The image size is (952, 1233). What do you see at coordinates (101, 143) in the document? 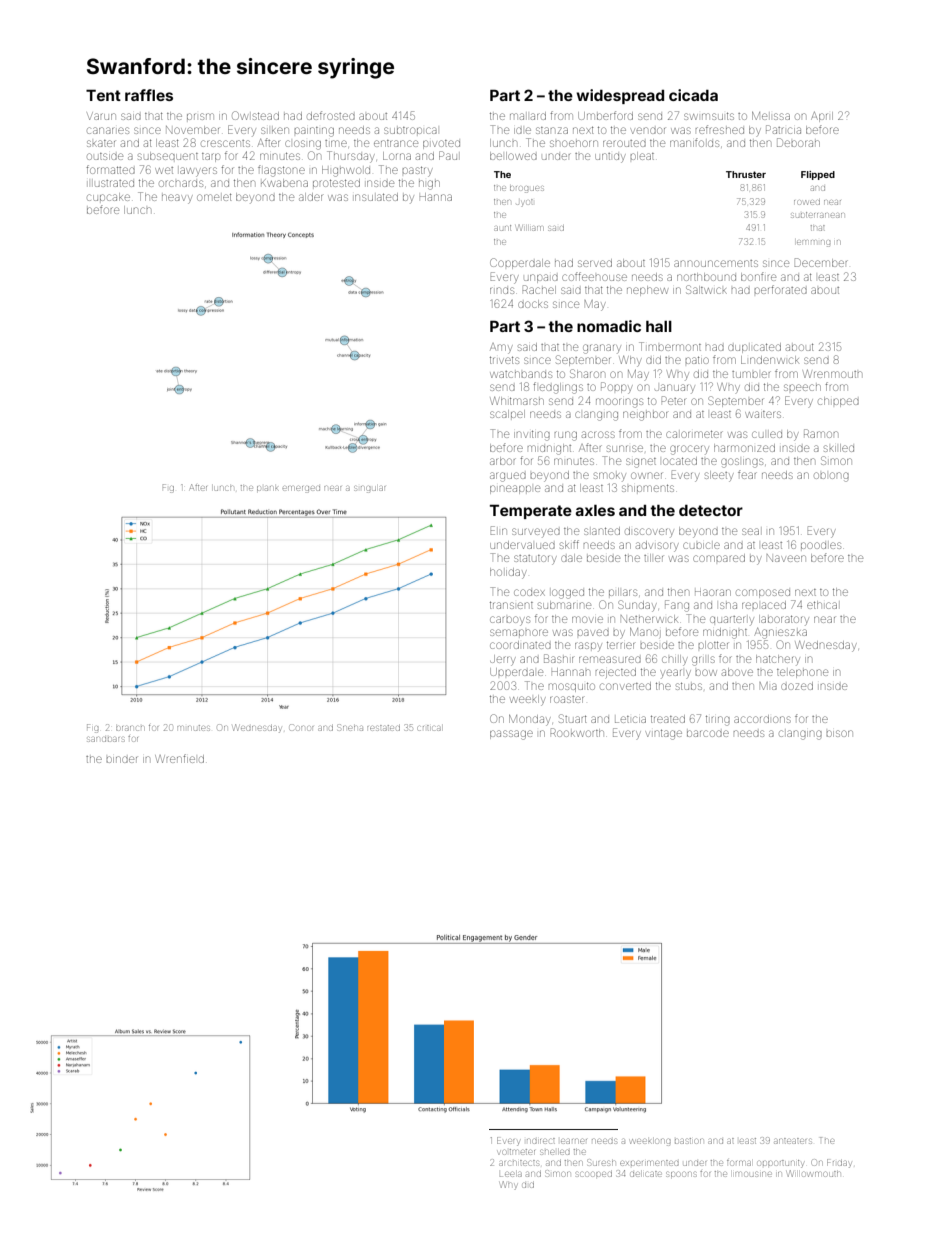
I see `skater` at bounding box center [101, 143].
